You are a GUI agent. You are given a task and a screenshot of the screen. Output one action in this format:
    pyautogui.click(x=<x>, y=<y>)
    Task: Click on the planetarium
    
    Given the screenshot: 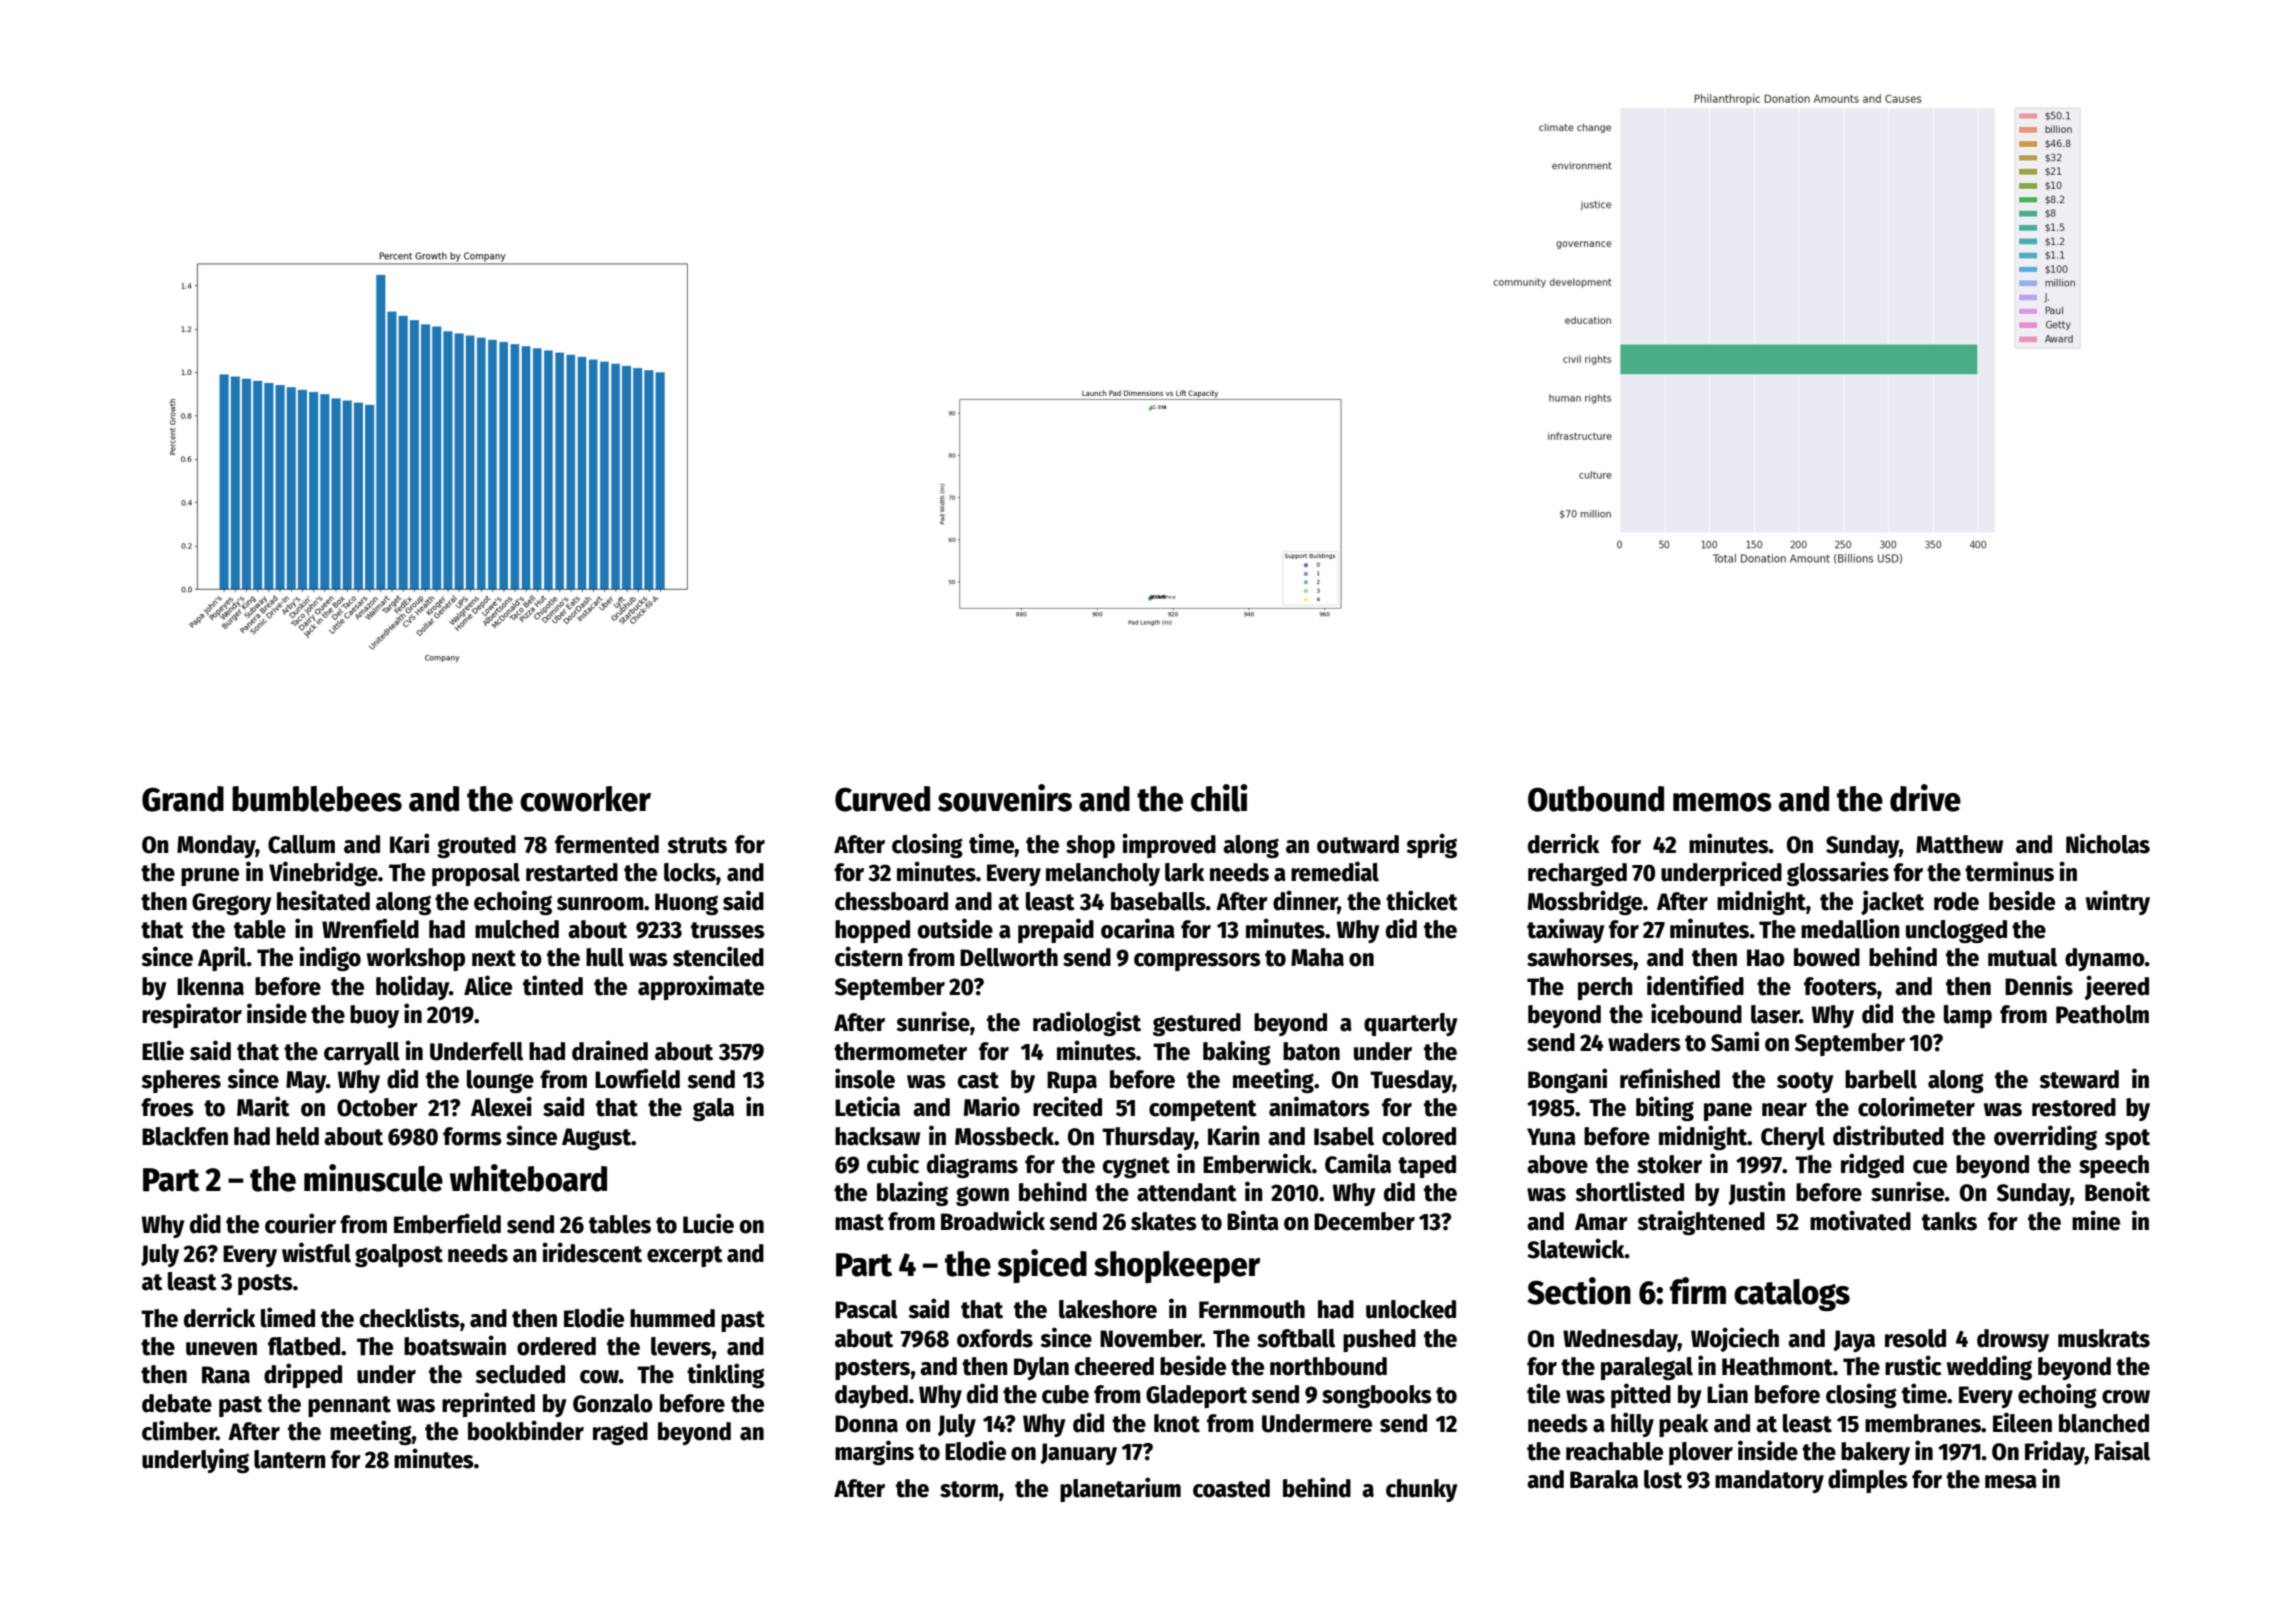 What is the action you would take?
    pyautogui.click(x=1120, y=1489)
